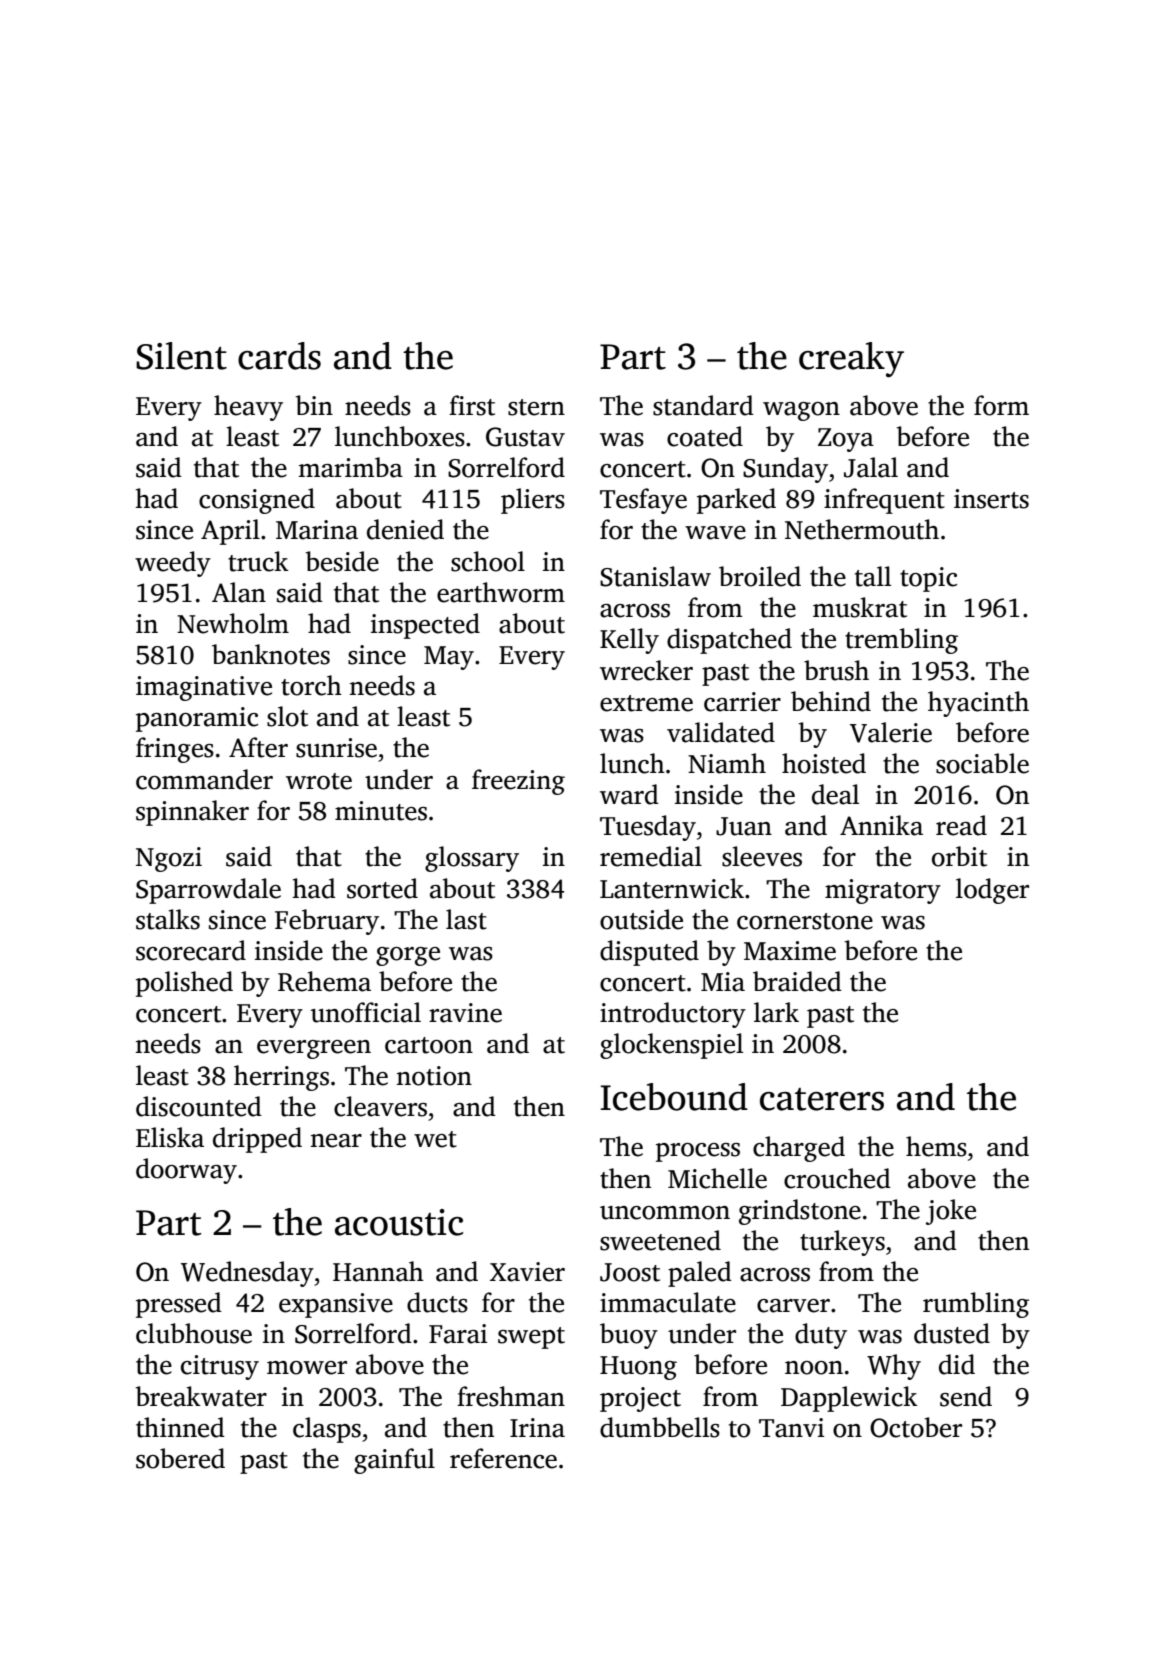  Describe the element at coordinates (992, 891) in the screenshot. I see `lodger` at that location.
